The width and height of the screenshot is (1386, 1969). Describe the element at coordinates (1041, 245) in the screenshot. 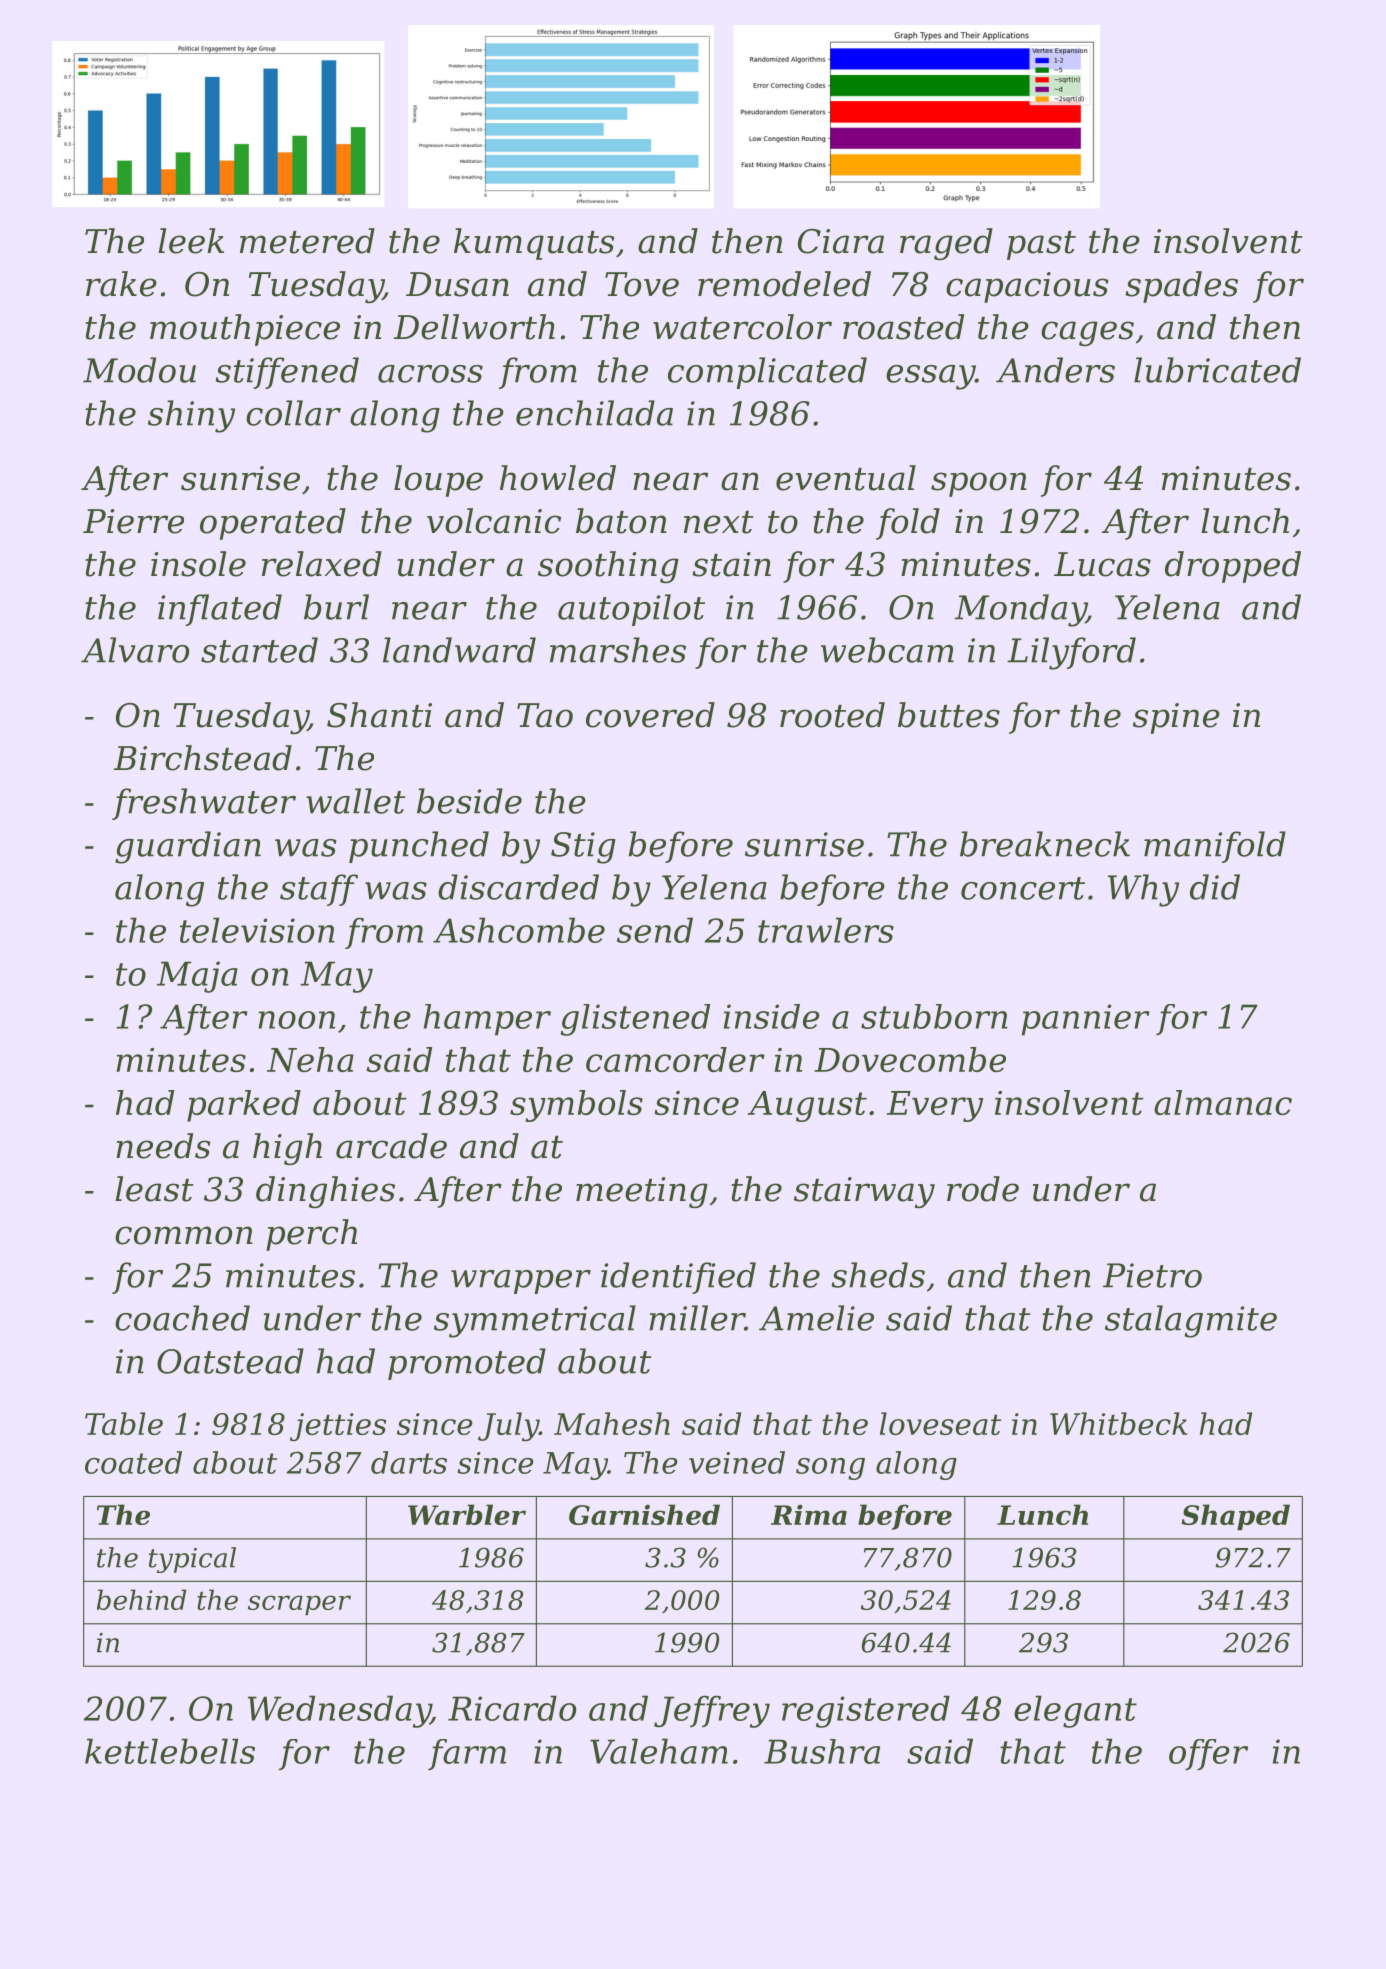

I see `past` at that location.
